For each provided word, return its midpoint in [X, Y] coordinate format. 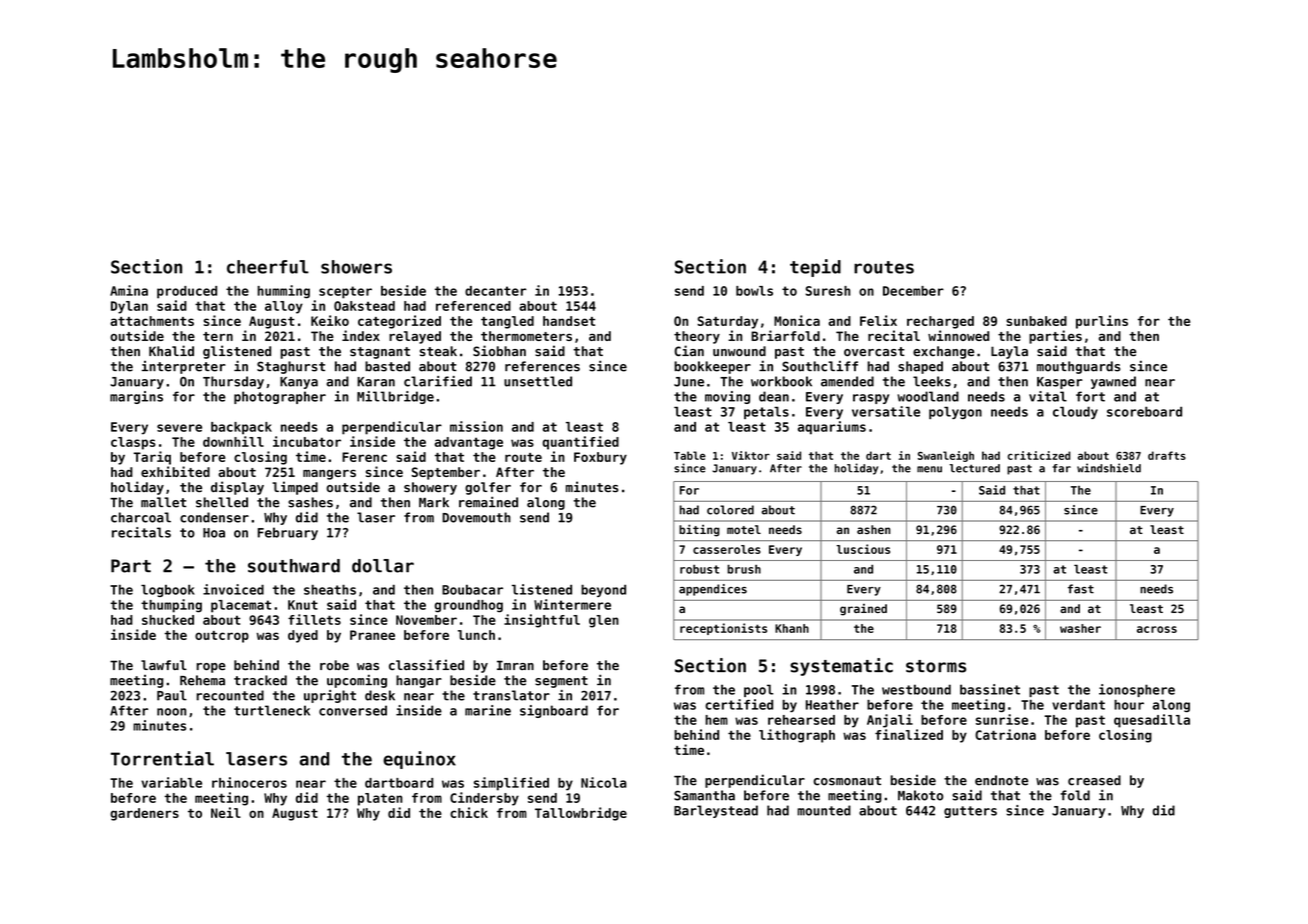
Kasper [1060, 383]
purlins [1102, 322]
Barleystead [716, 811]
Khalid [171, 350]
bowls [754, 291]
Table [690, 455]
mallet [164, 502]
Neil [226, 812]
